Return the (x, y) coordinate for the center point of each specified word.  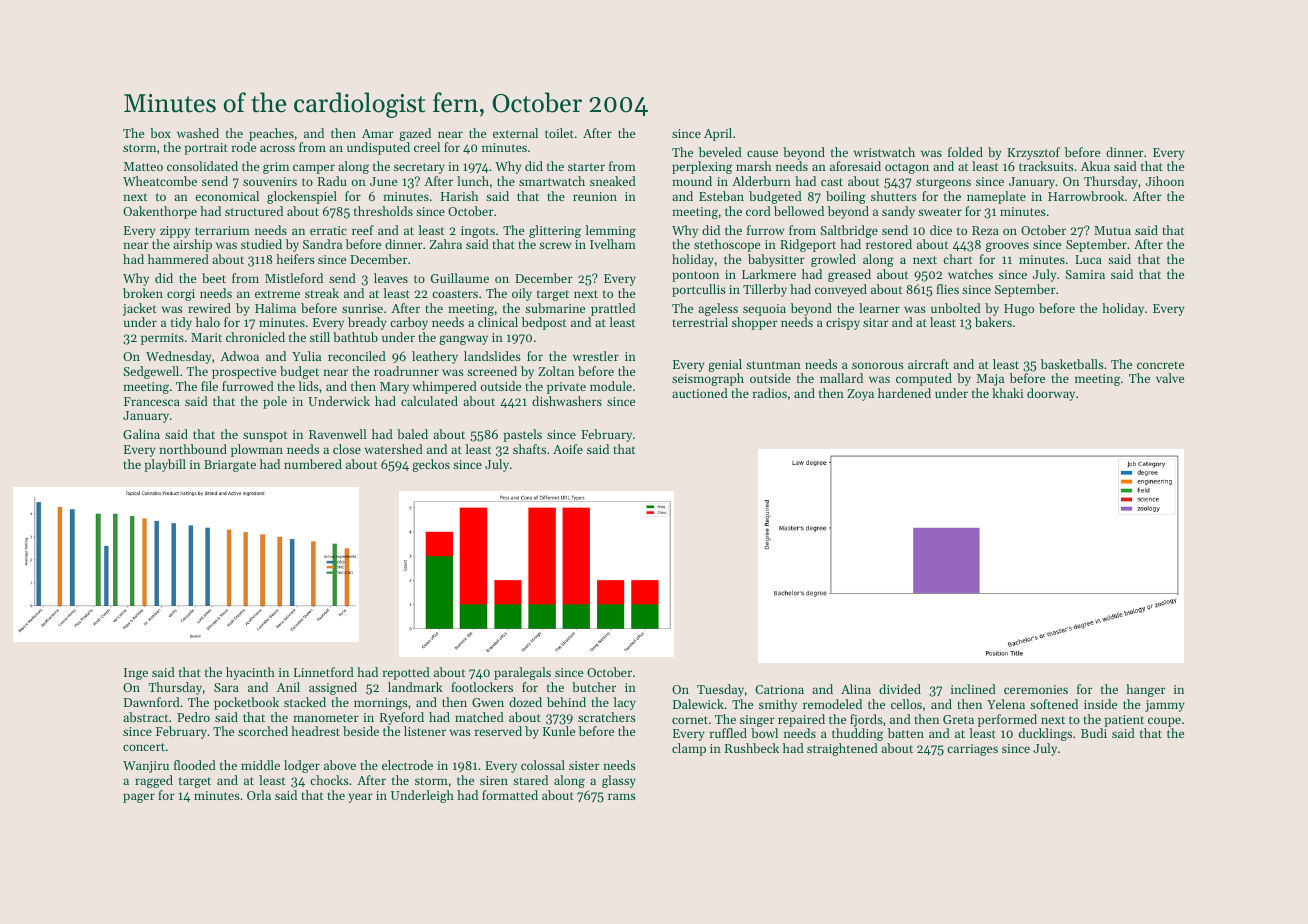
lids (309, 386)
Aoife (568, 449)
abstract (145, 717)
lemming (611, 231)
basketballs (1072, 364)
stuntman (773, 365)
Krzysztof (1033, 153)
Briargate (230, 466)
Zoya (860, 395)
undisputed (378, 148)
